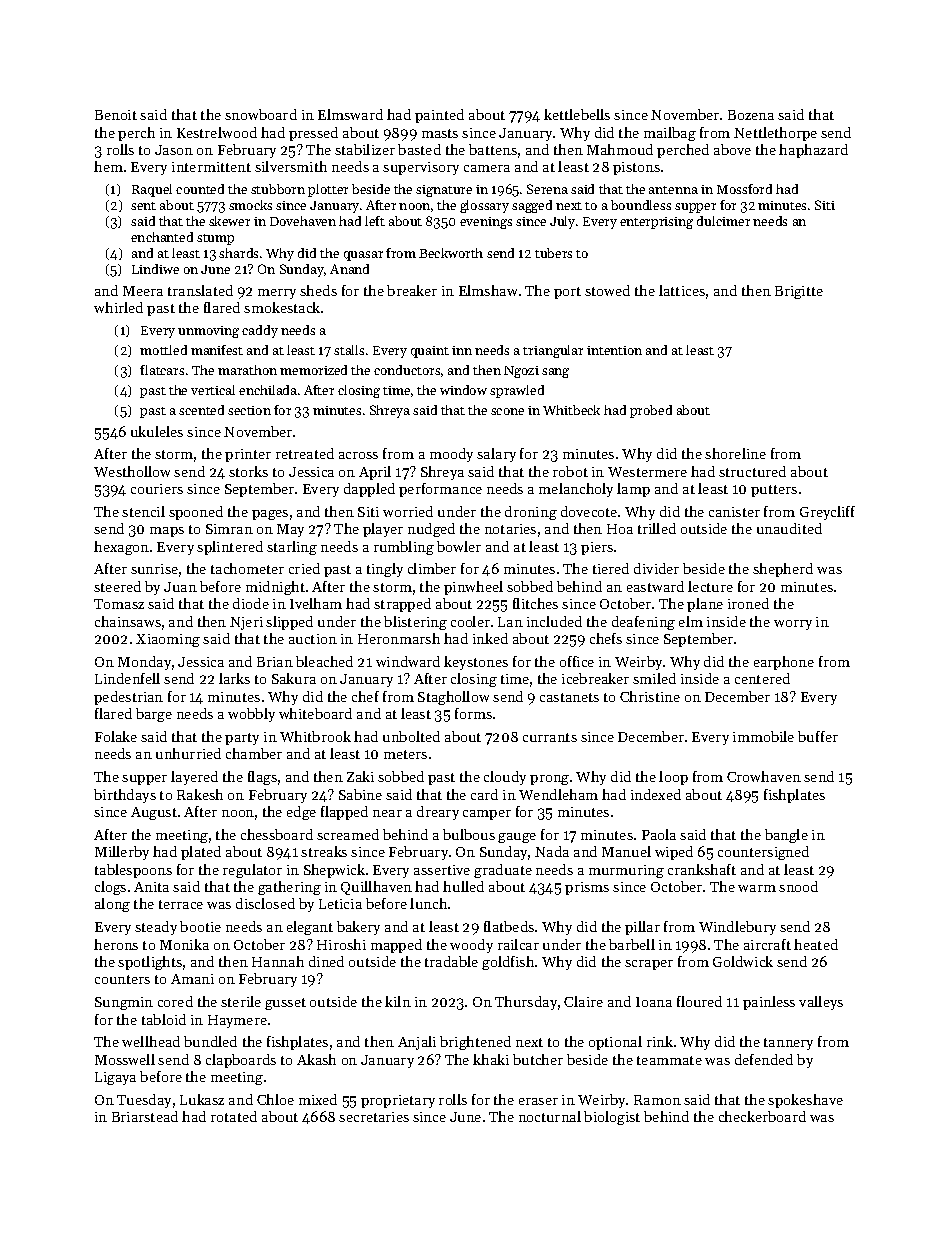 Image resolution: width=952 pixels, height=1233 pixels. I want to click on loop, so click(673, 778).
